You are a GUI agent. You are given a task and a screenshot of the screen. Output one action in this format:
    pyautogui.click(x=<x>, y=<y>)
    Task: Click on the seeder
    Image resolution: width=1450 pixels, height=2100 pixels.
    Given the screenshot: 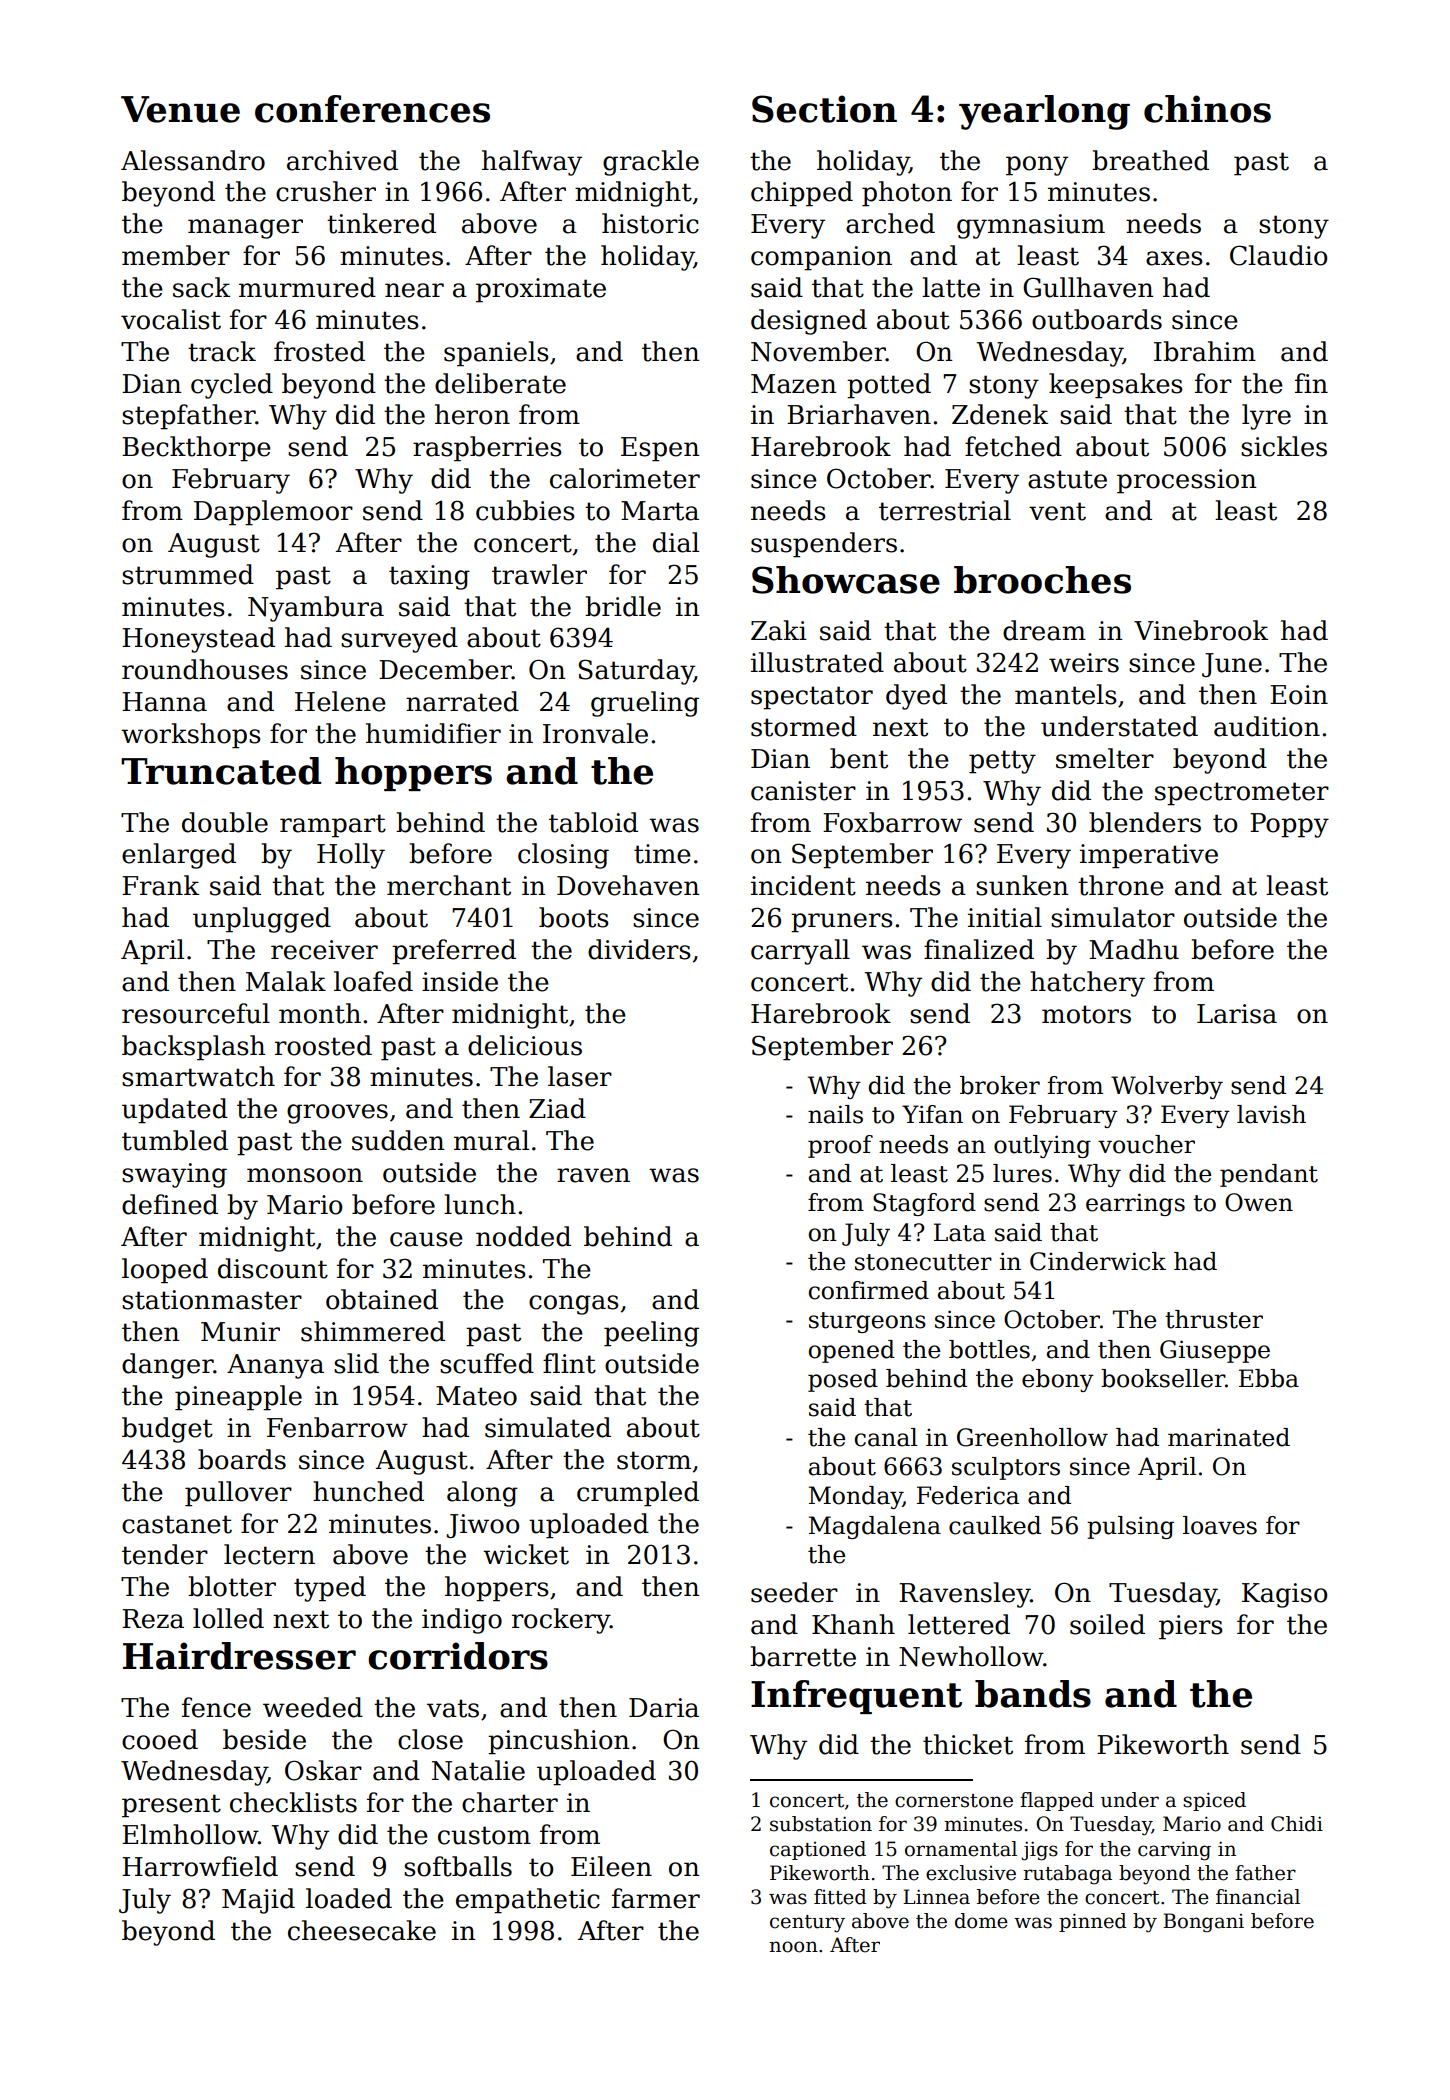 What is the action you would take?
    pyautogui.click(x=794, y=1592)
